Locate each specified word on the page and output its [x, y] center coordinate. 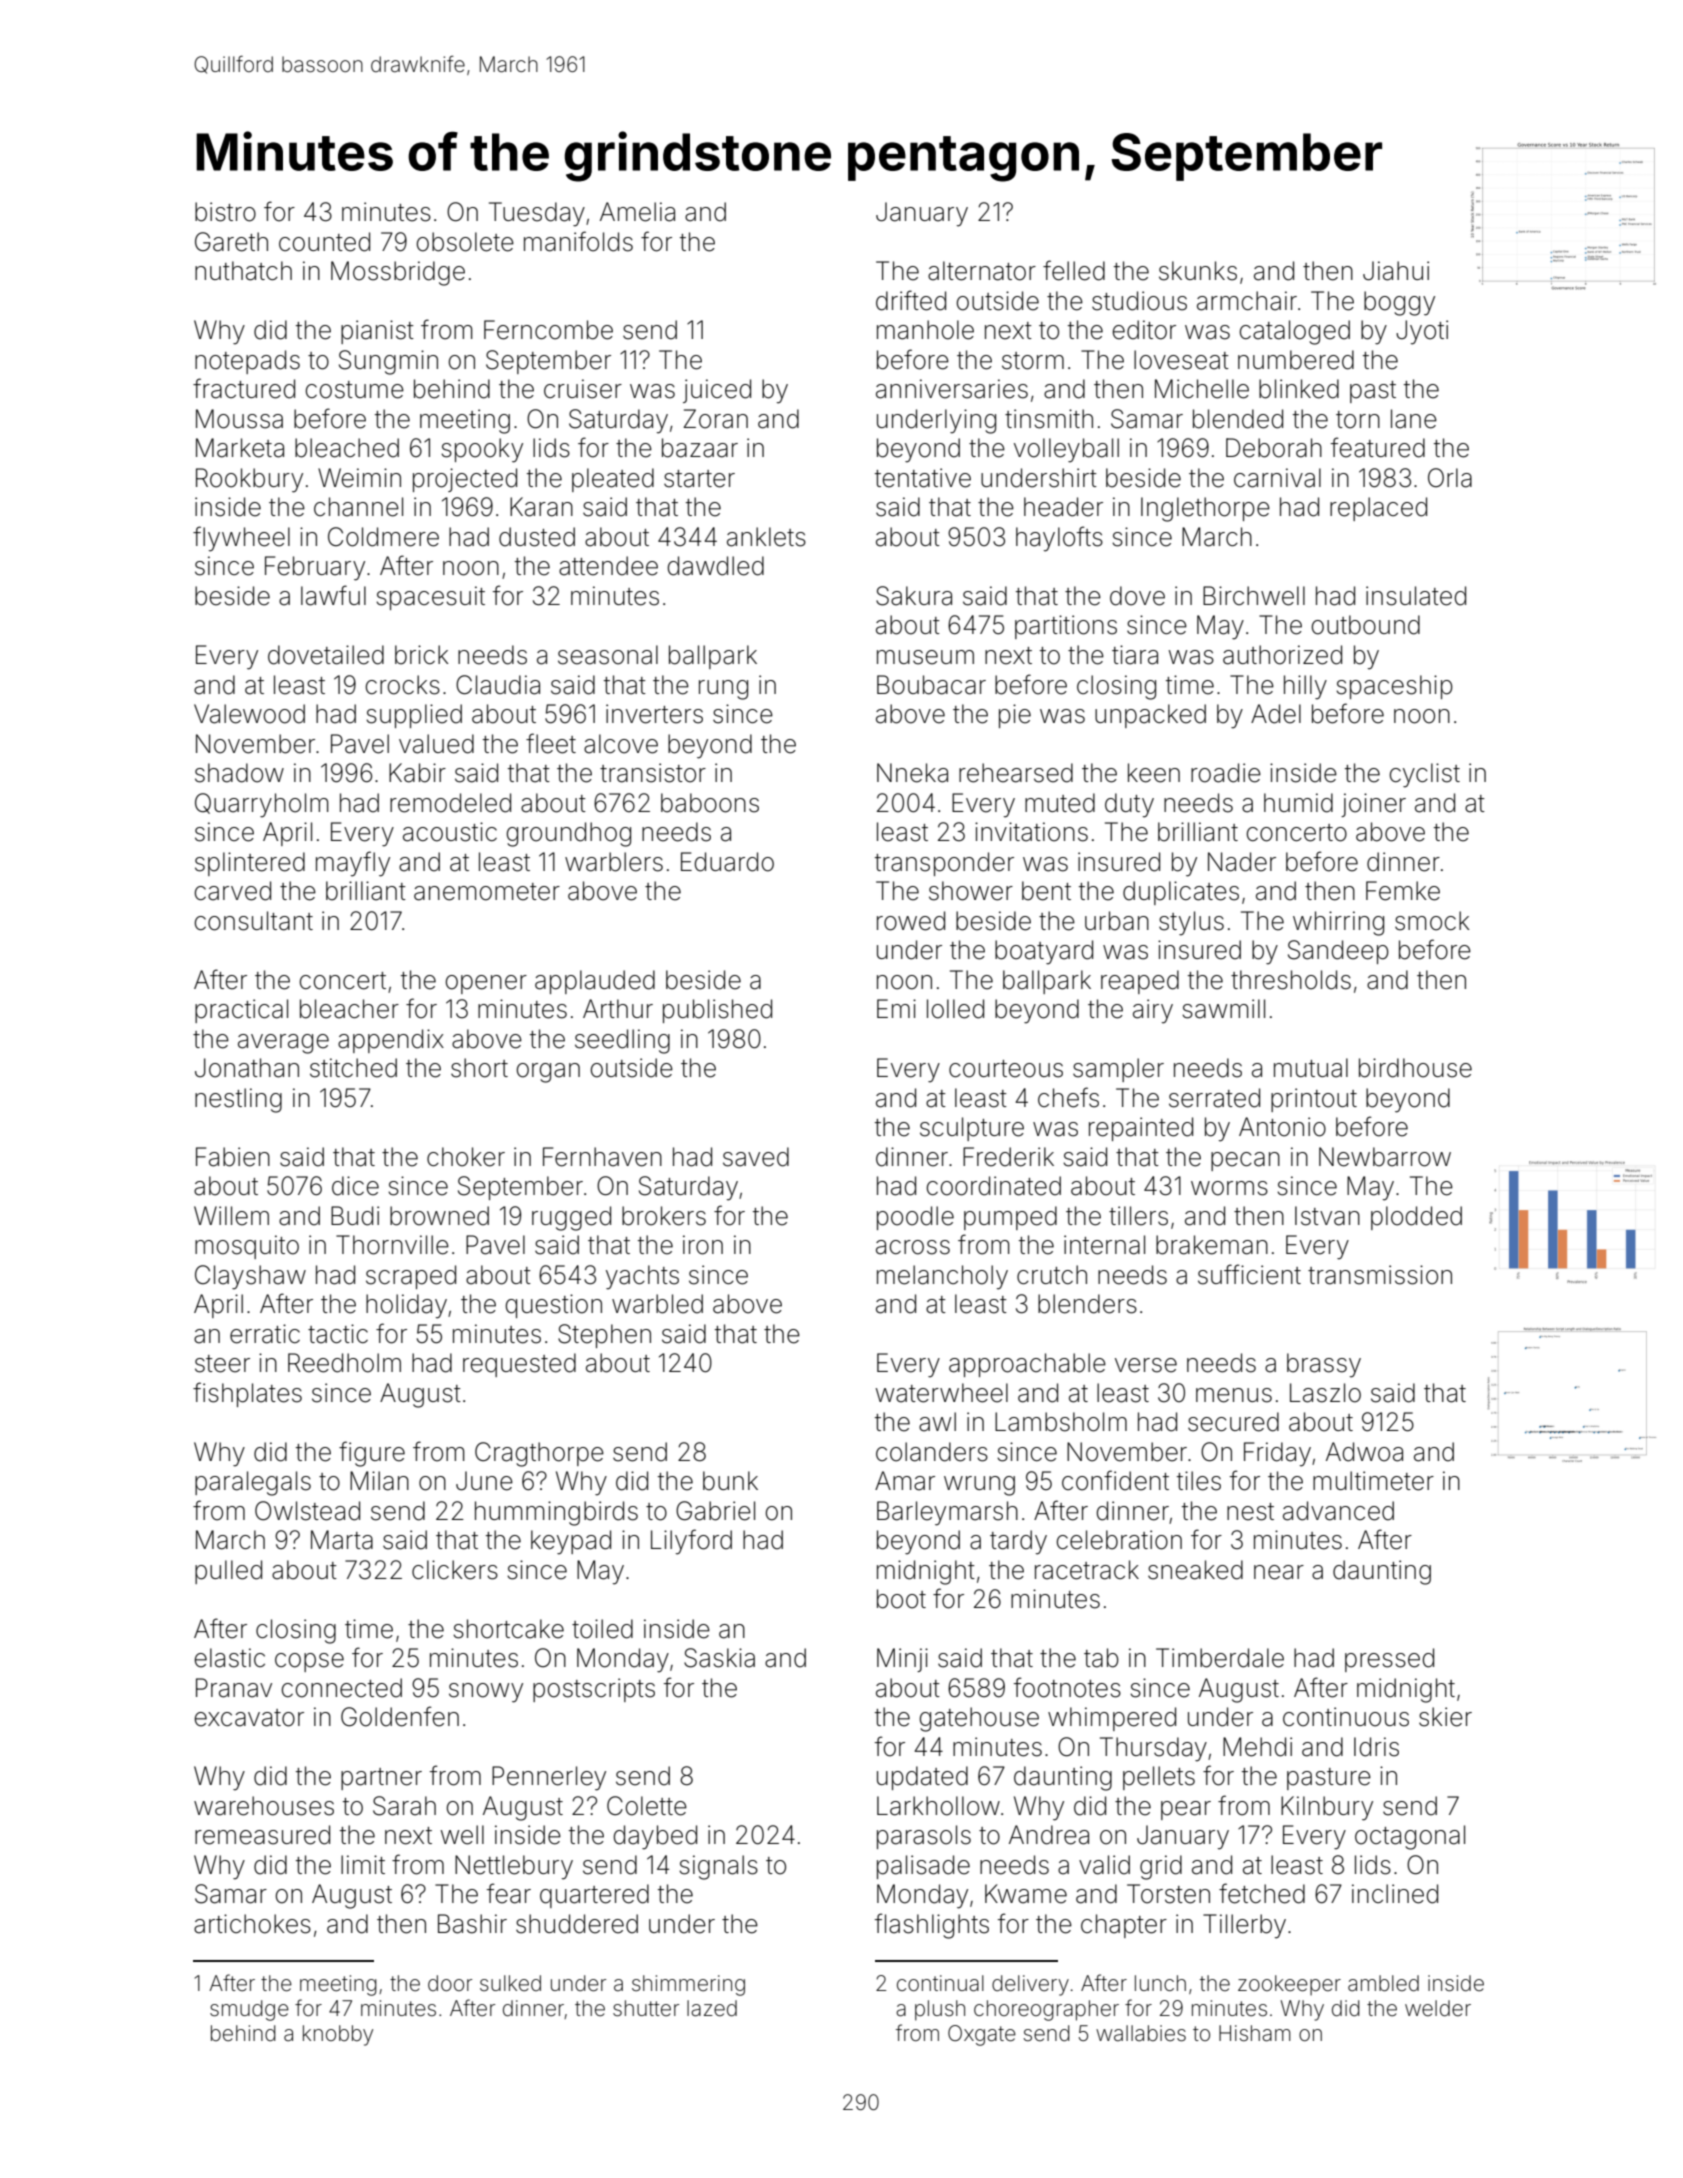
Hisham [1255, 2033]
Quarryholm [262, 805]
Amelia [637, 212]
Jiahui [1396, 271]
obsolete [465, 242]
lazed [712, 2008]
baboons [710, 803]
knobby [338, 2035]
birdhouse [1415, 1068]
